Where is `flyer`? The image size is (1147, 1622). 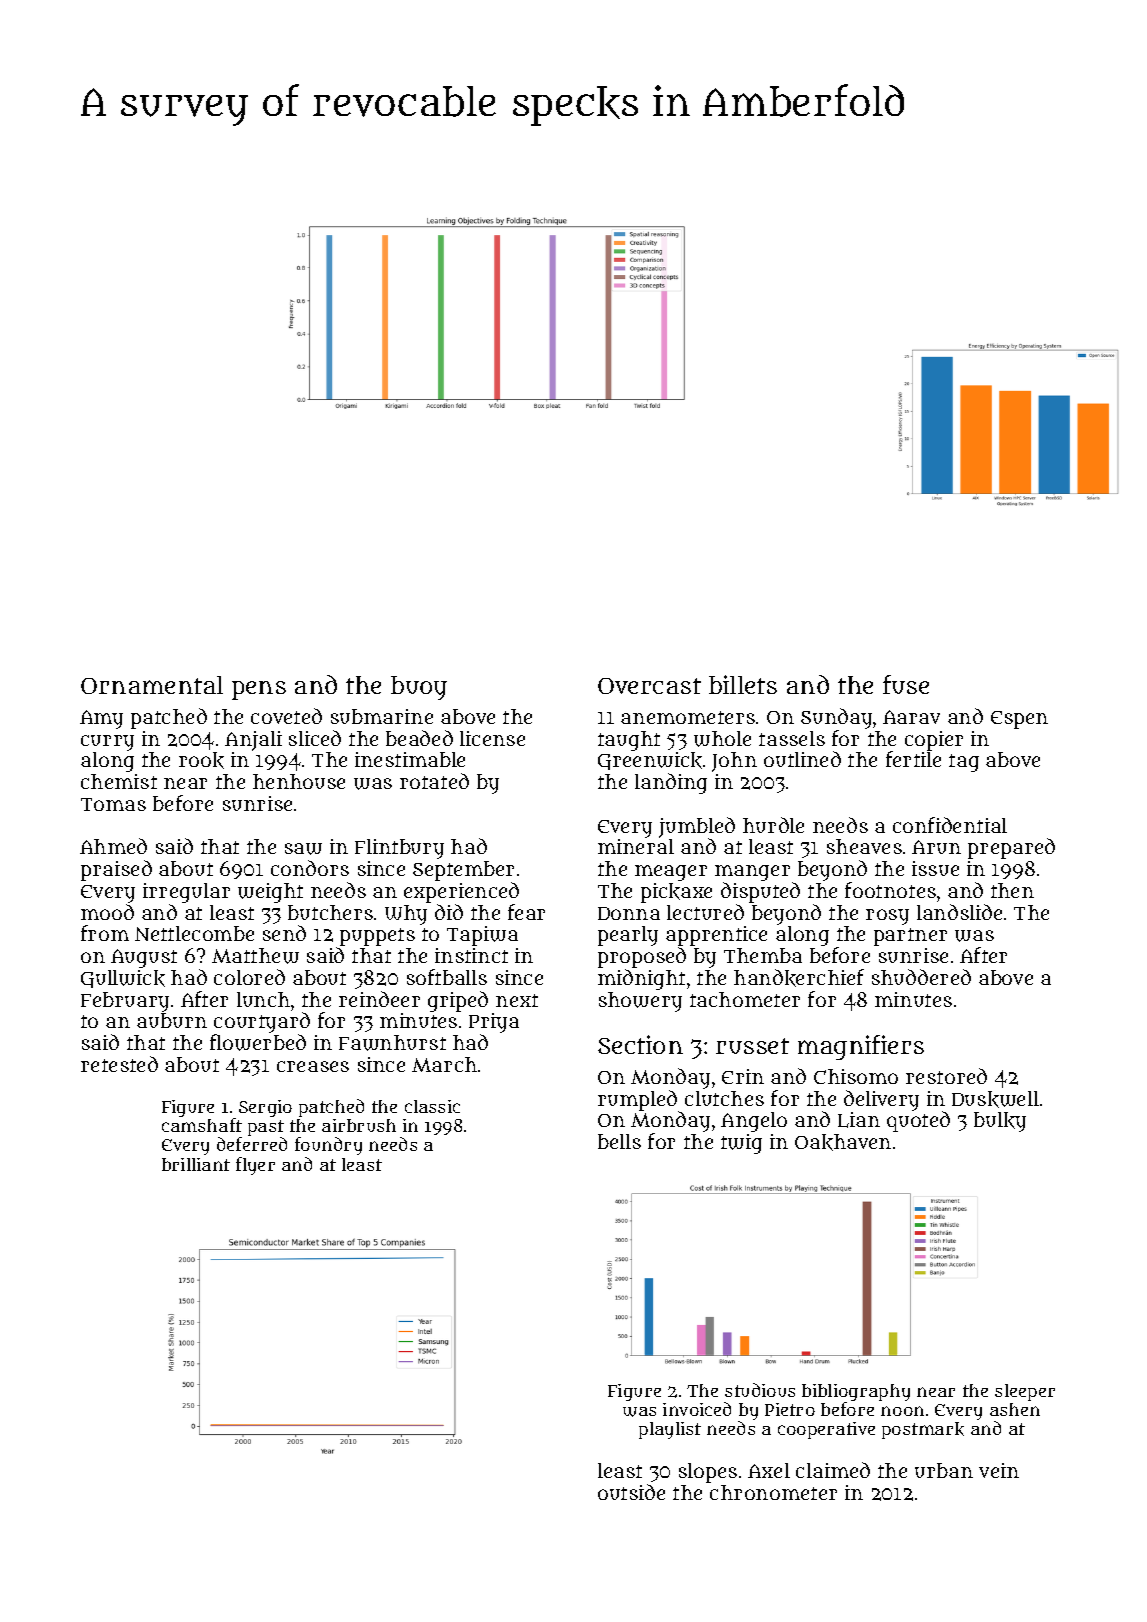
flyer is located at coordinates (255, 1166).
